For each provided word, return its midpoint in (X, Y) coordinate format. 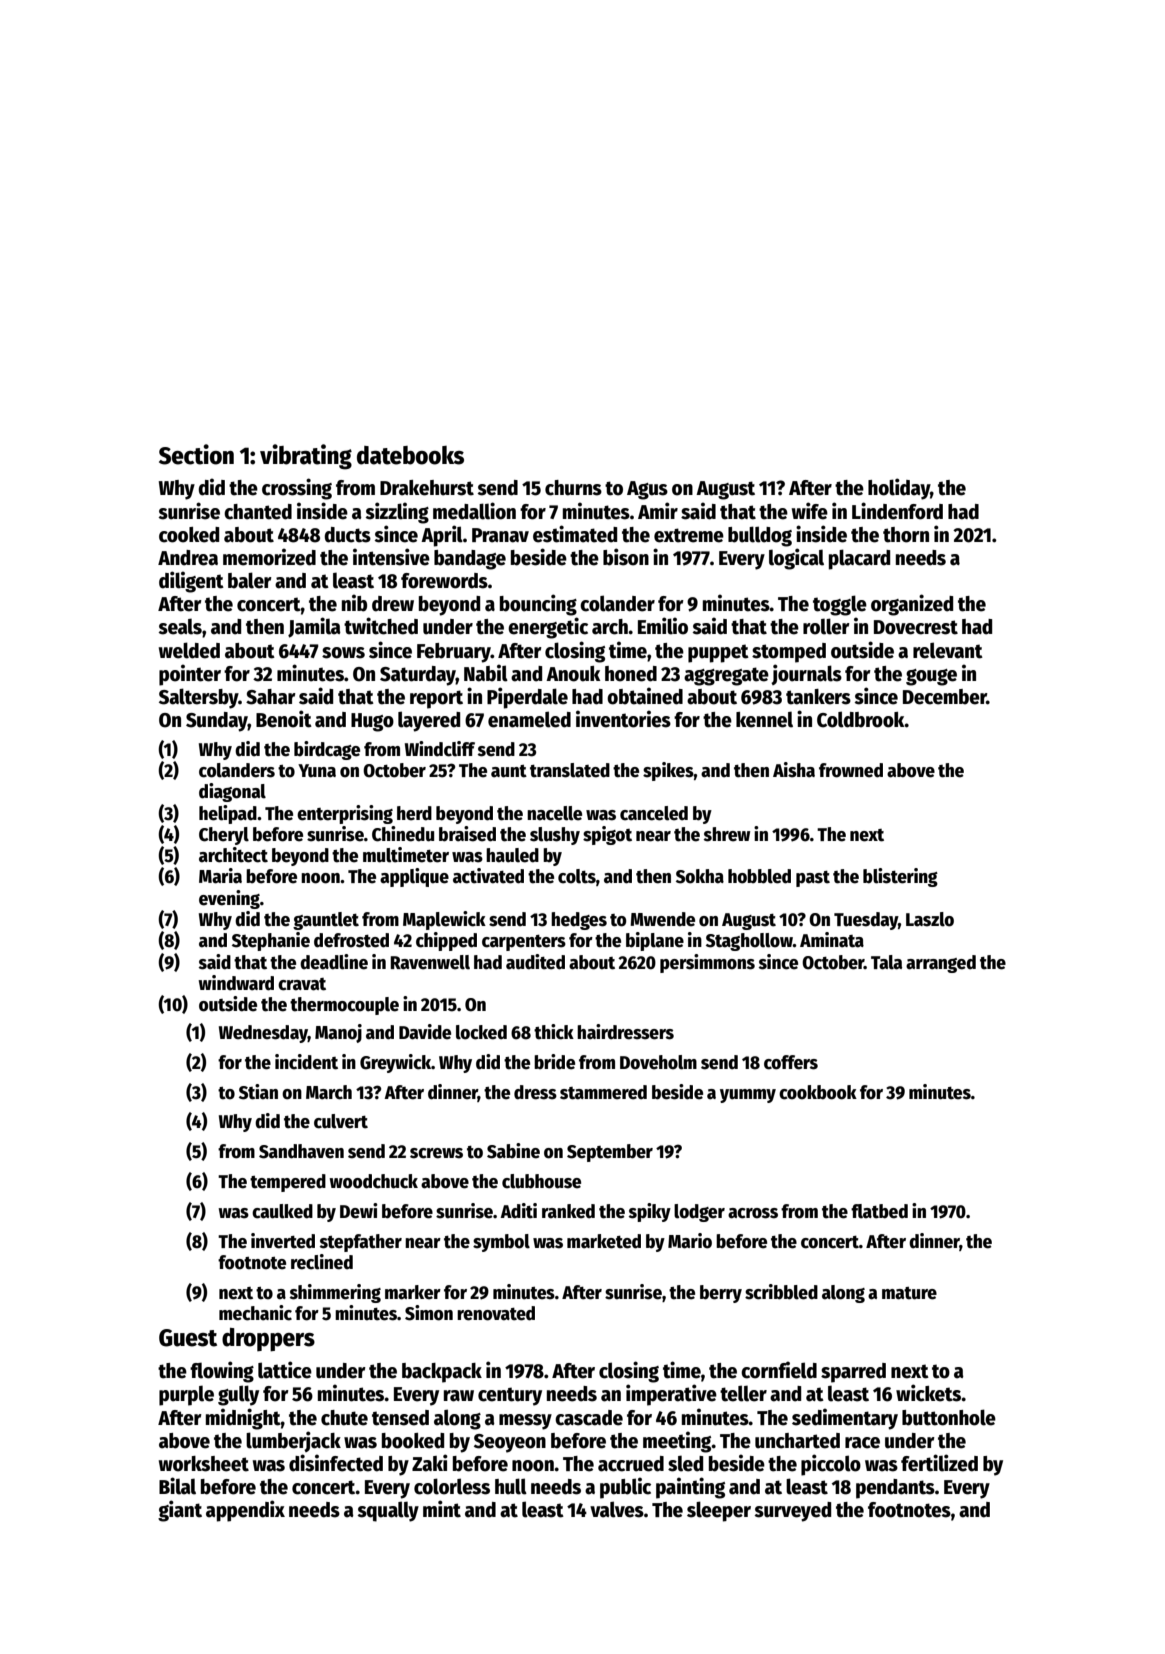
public (625, 1488)
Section (196, 454)
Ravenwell (430, 962)
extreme (689, 535)
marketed (604, 1241)
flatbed (879, 1211)
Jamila (314, 627)
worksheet (204, 1464)
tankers (818, 697)
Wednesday (263, 1034)
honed (631, 674)
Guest (188, 1338)
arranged (941, 964)
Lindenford (897, 511)
